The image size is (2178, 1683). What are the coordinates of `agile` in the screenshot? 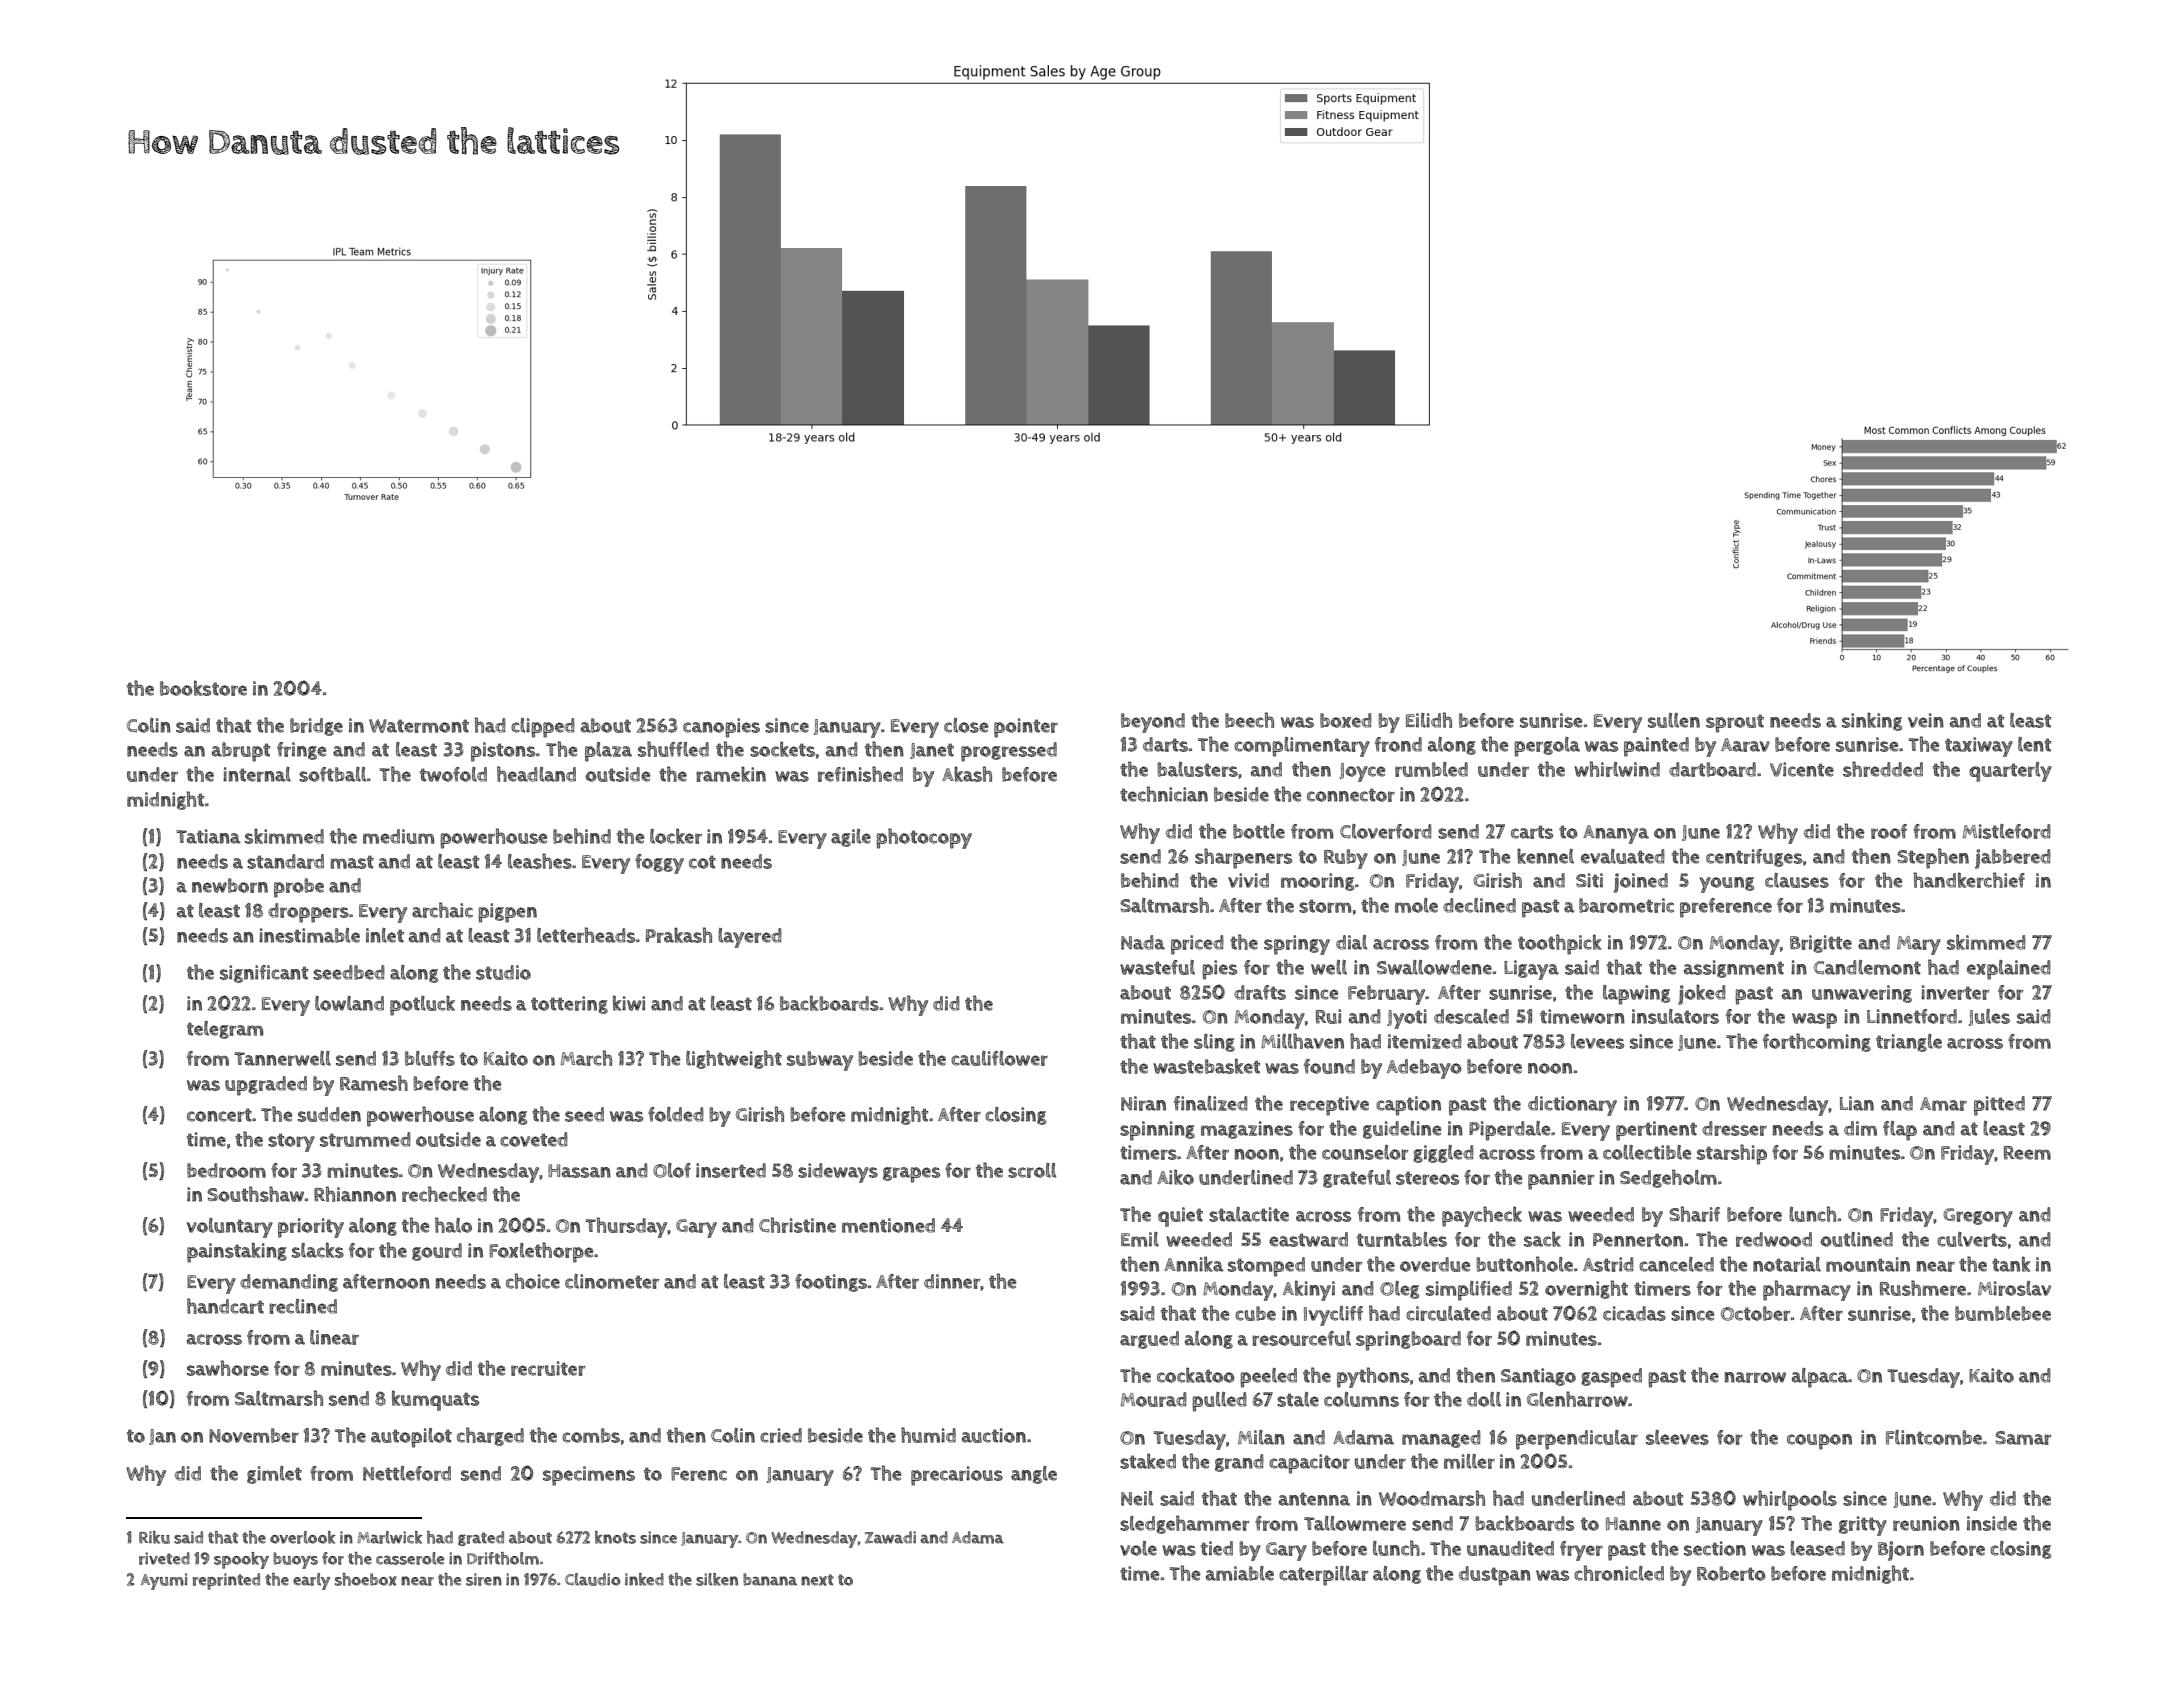 It's located at (851, 838).
